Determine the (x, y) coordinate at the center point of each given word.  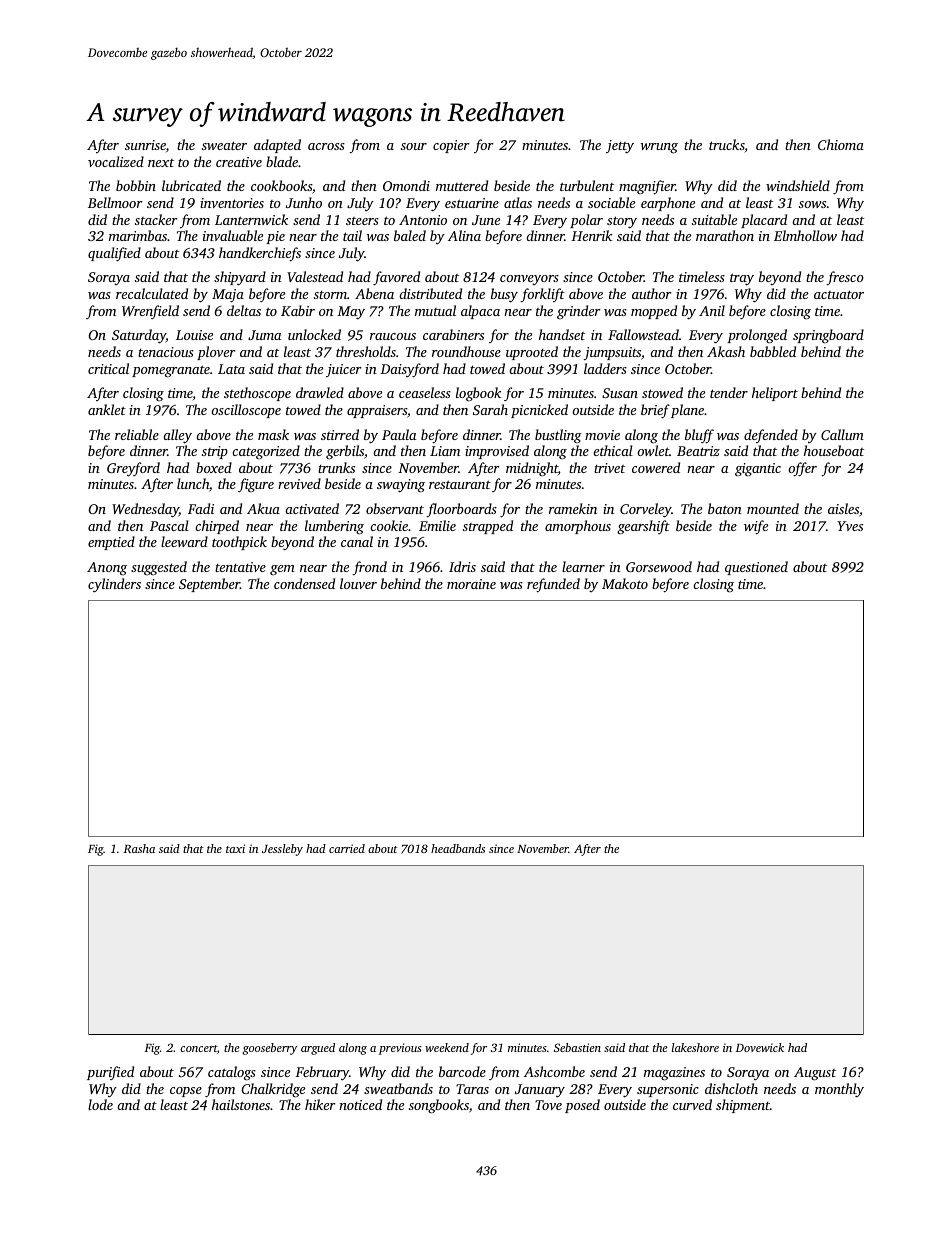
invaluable (233, 235)
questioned (756, 568)
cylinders (114, 585)
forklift (542, 295)
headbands (458, 848)
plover (216, 353)
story (622, 222)
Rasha (139, 848)
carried (347, 848)
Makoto (625, 583)
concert (198, 1048)
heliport (775, 394)
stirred (340, 434)
